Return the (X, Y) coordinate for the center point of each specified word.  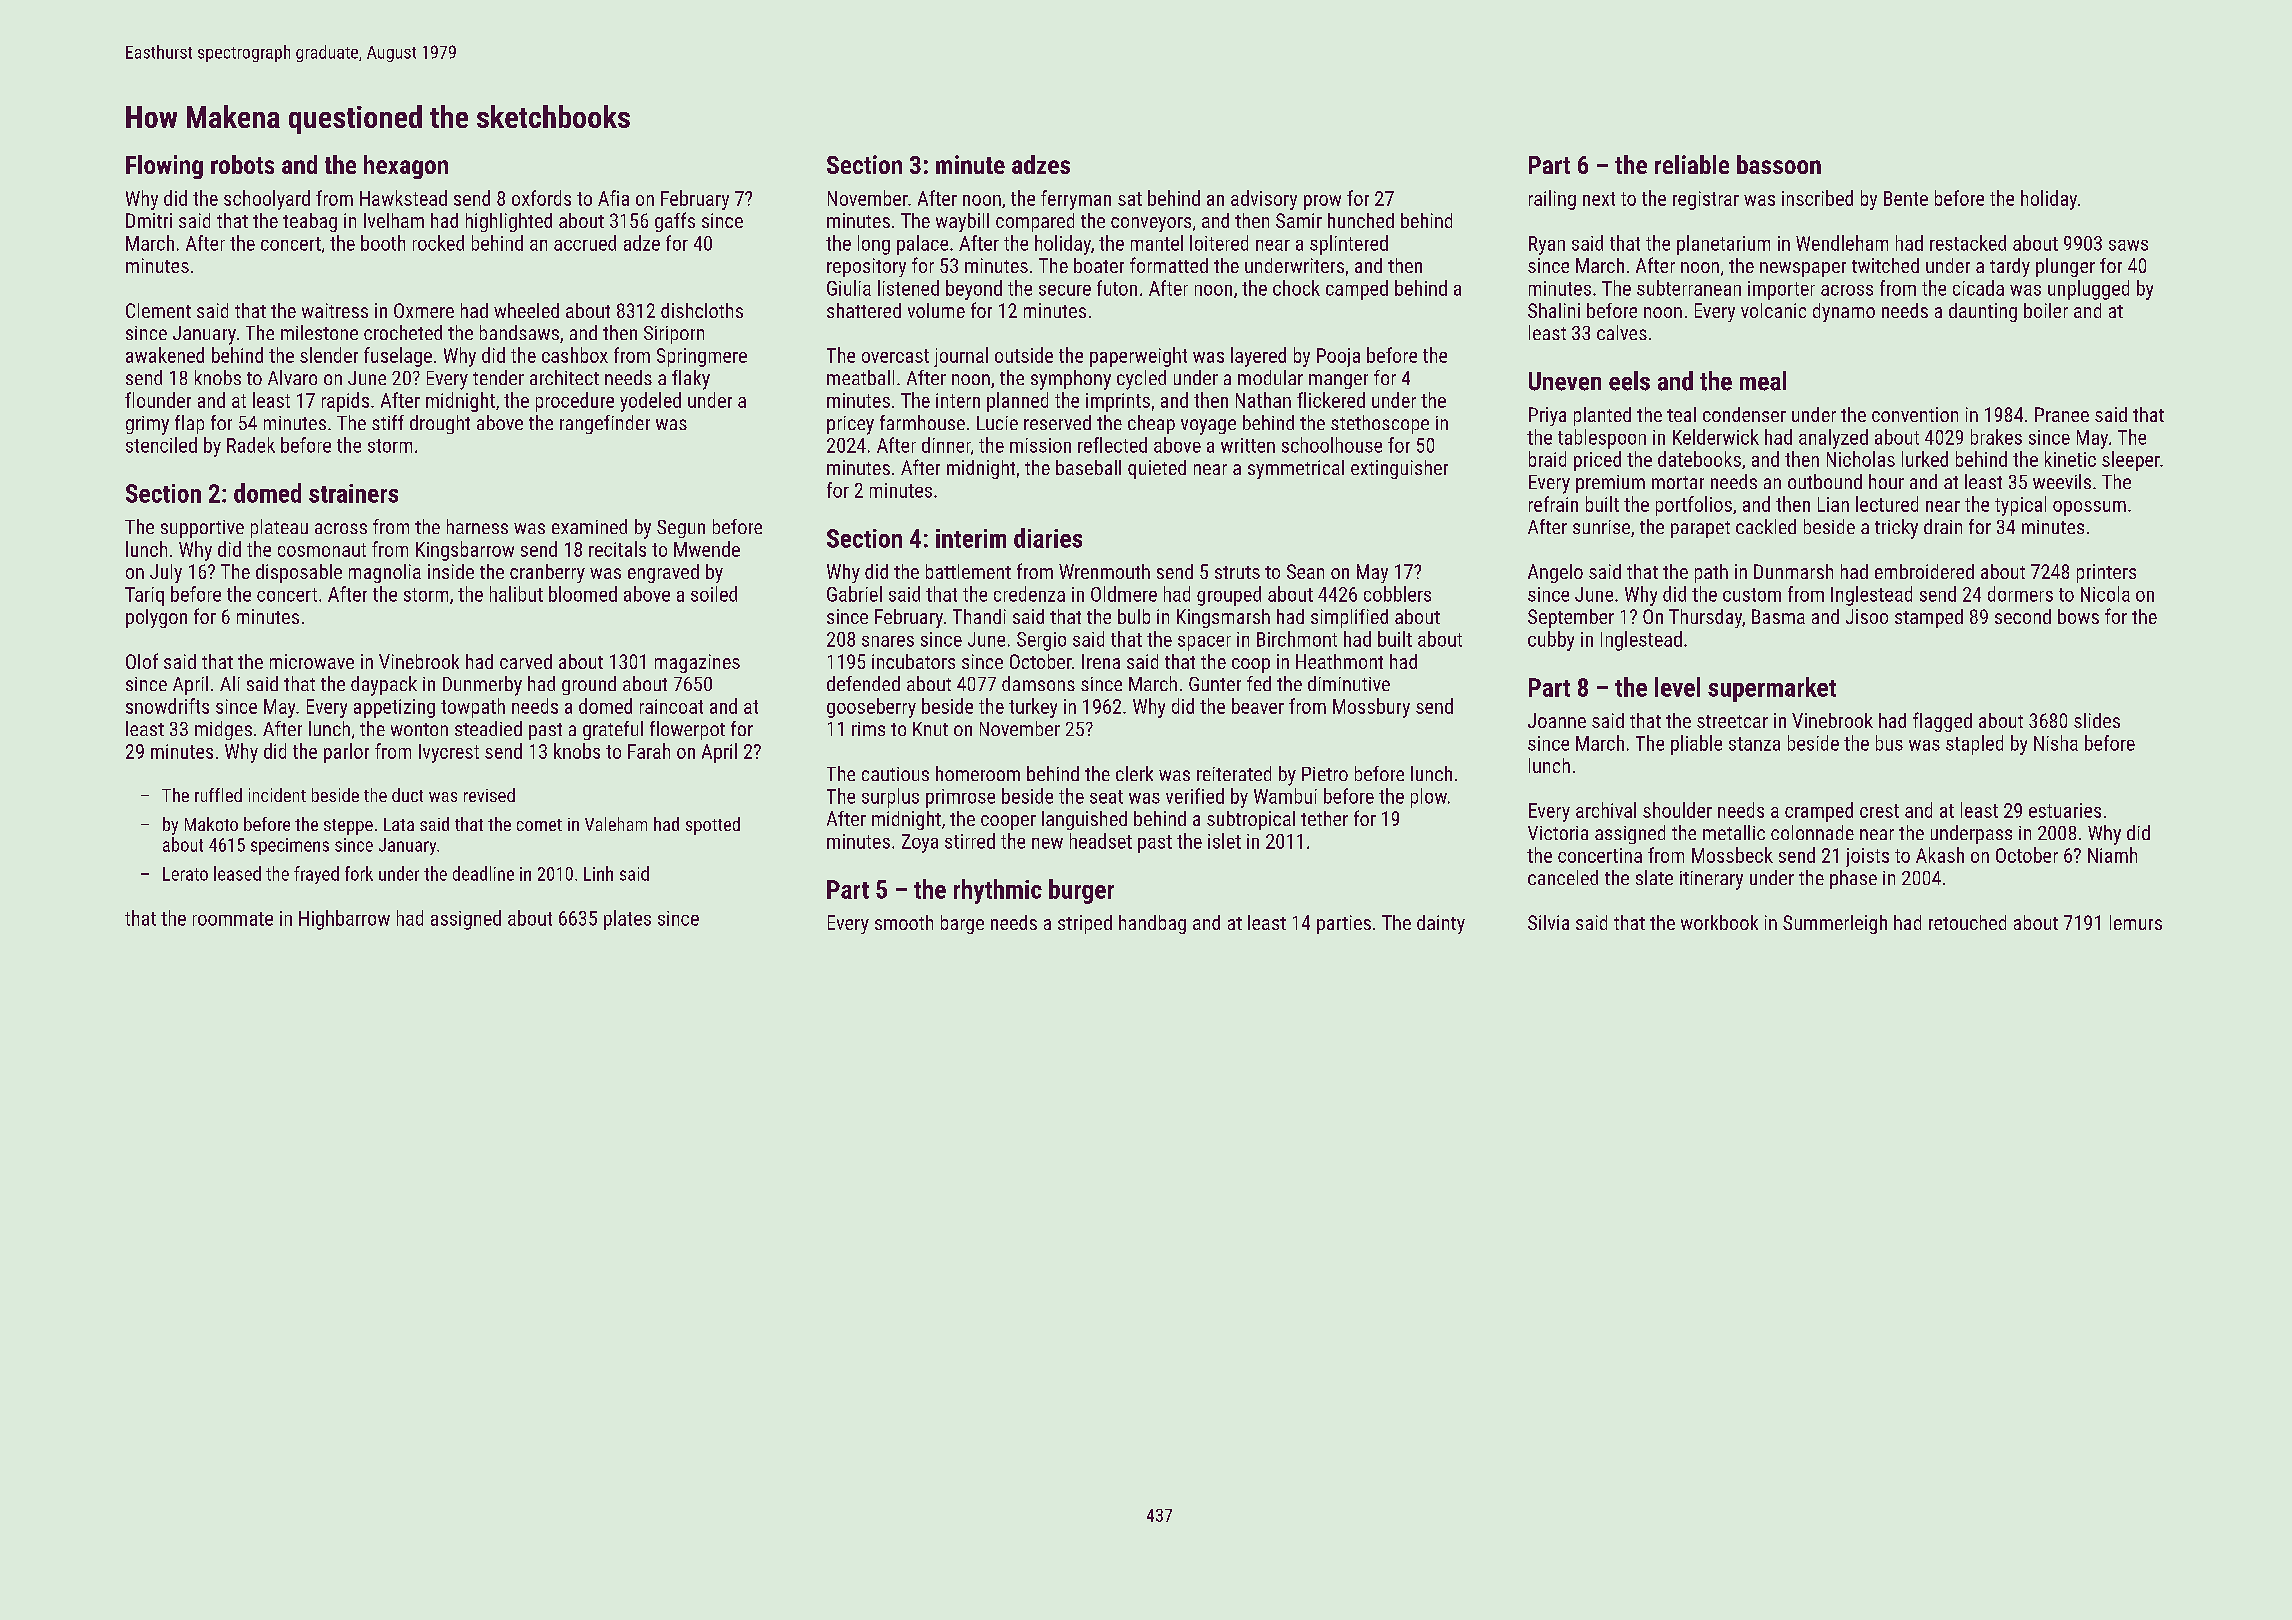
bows (2078, 616)
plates (627, 920)
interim (971, 538)
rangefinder (605, 424)
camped (1357, 290)
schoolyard (267, 200)
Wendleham (1842, 243)
